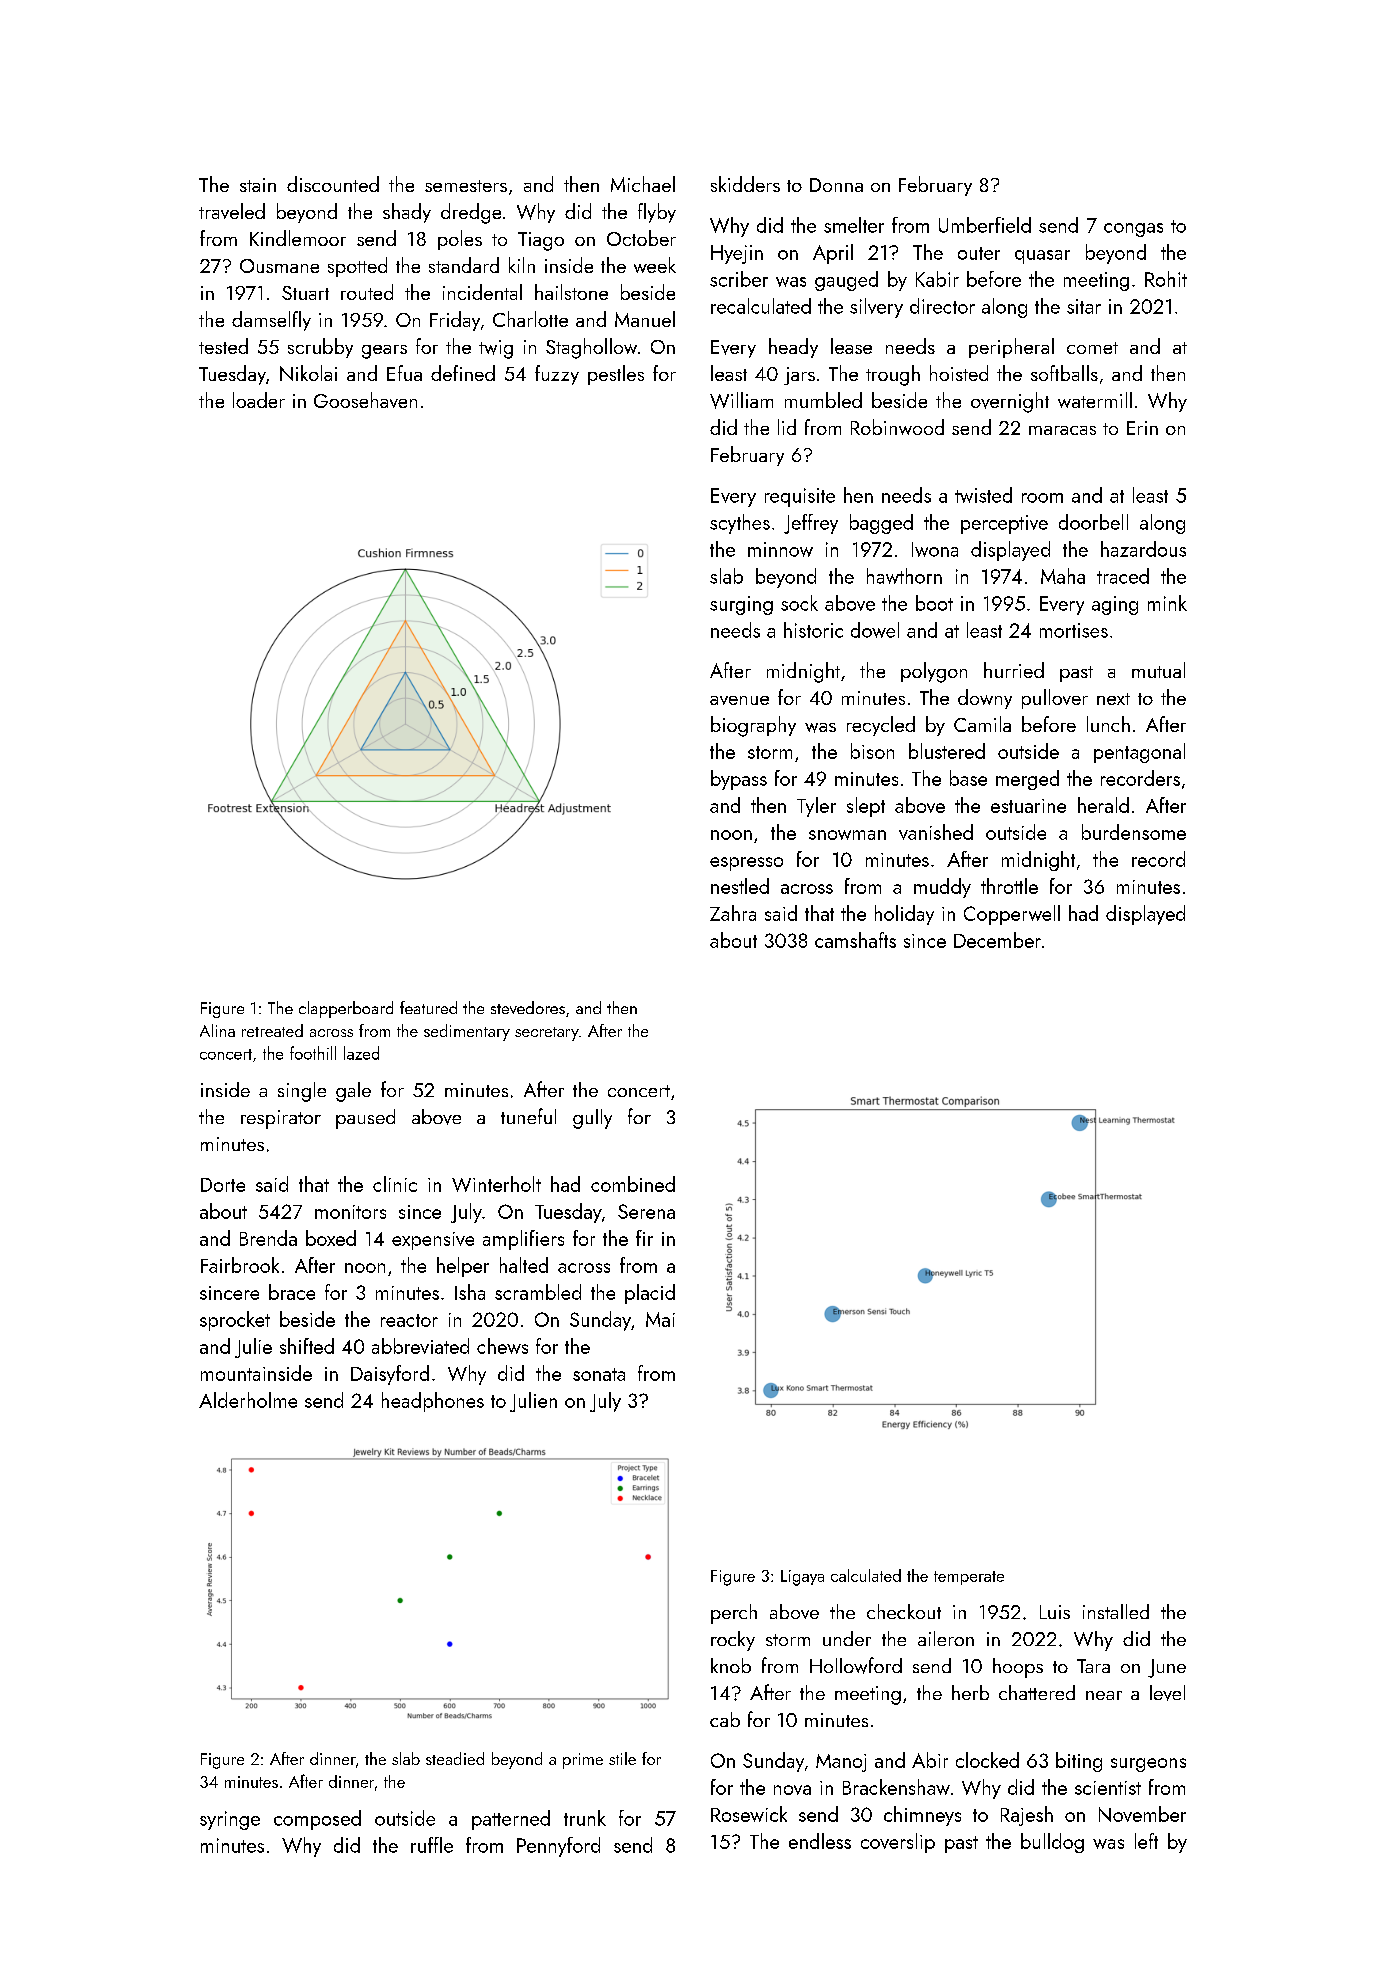  Describe the element at coordinates (1012, 915) in the screenshot. I see `Copperwell` at that location.
